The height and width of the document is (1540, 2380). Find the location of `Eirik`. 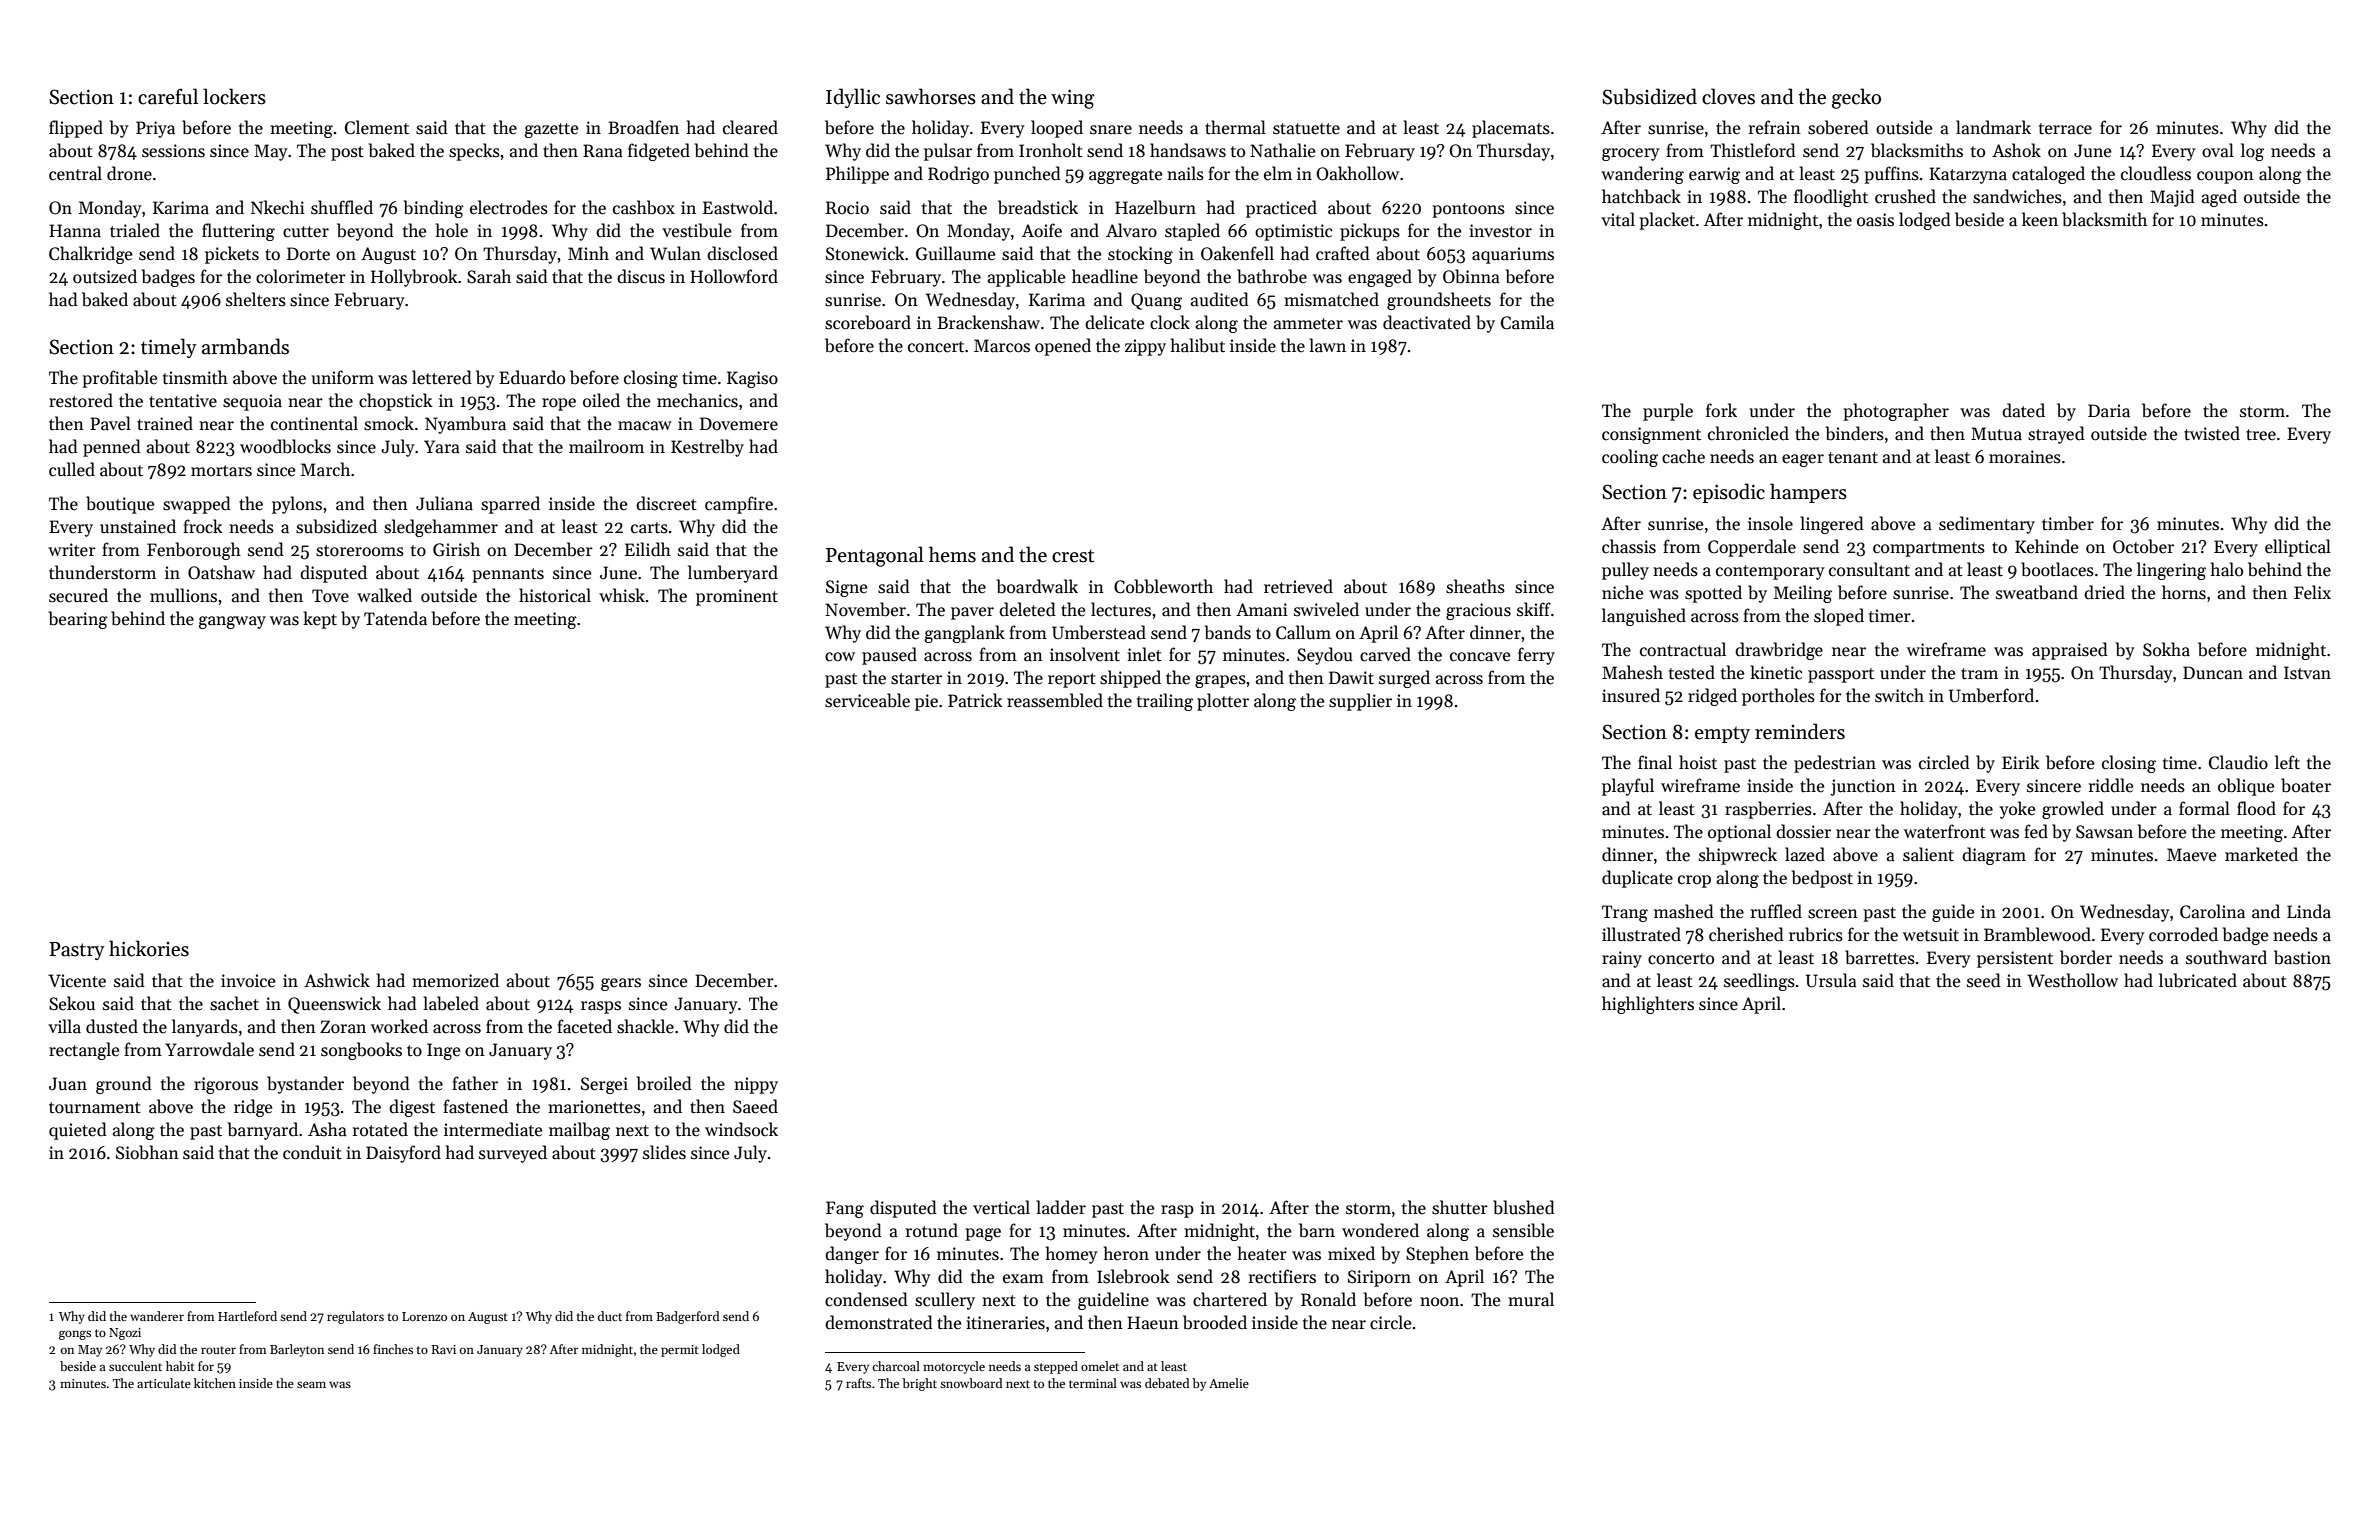

Eirik is located at coordinates (2021, 762).
